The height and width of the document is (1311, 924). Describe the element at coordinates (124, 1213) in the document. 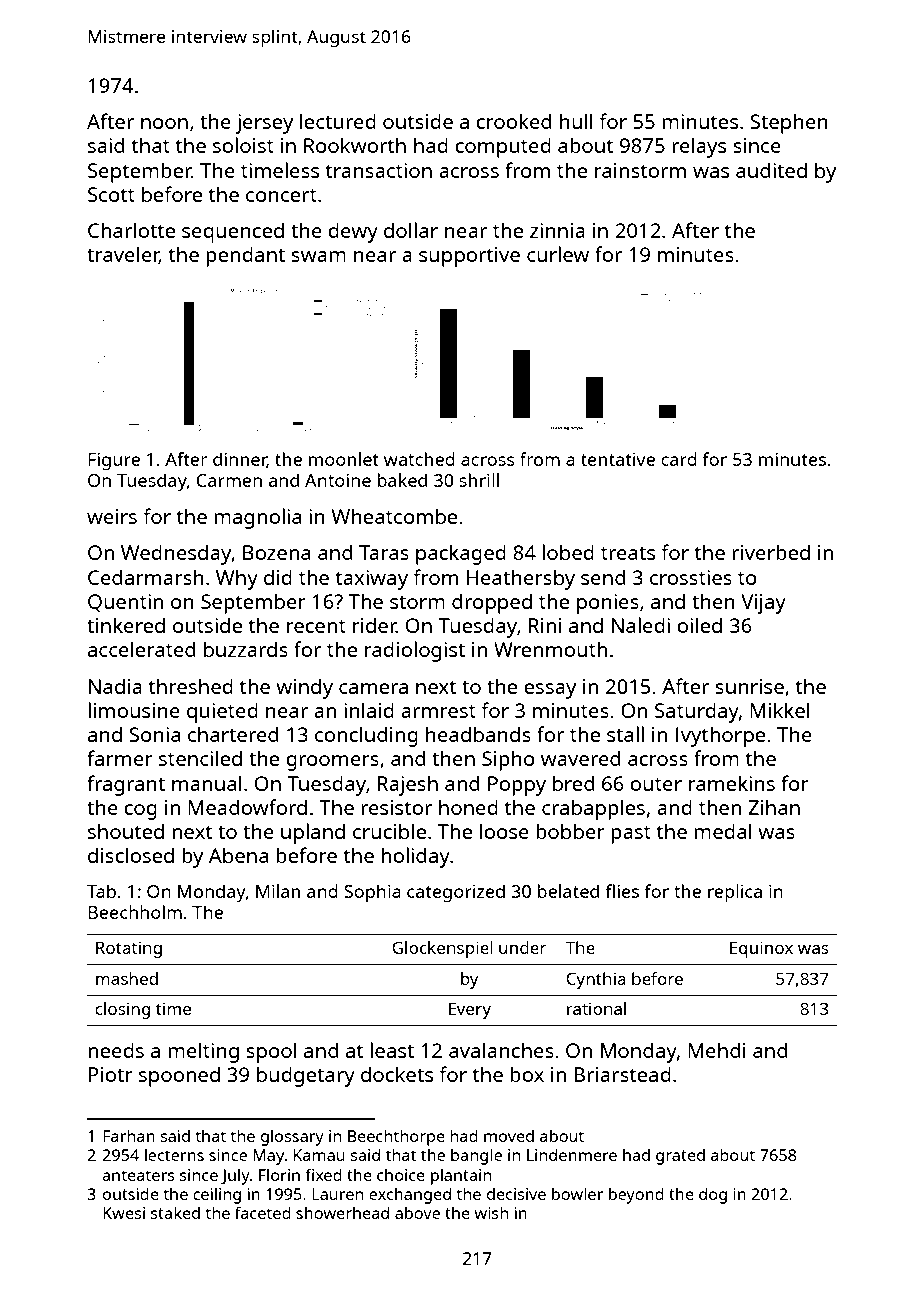

I see `Kwesi` at that location.
